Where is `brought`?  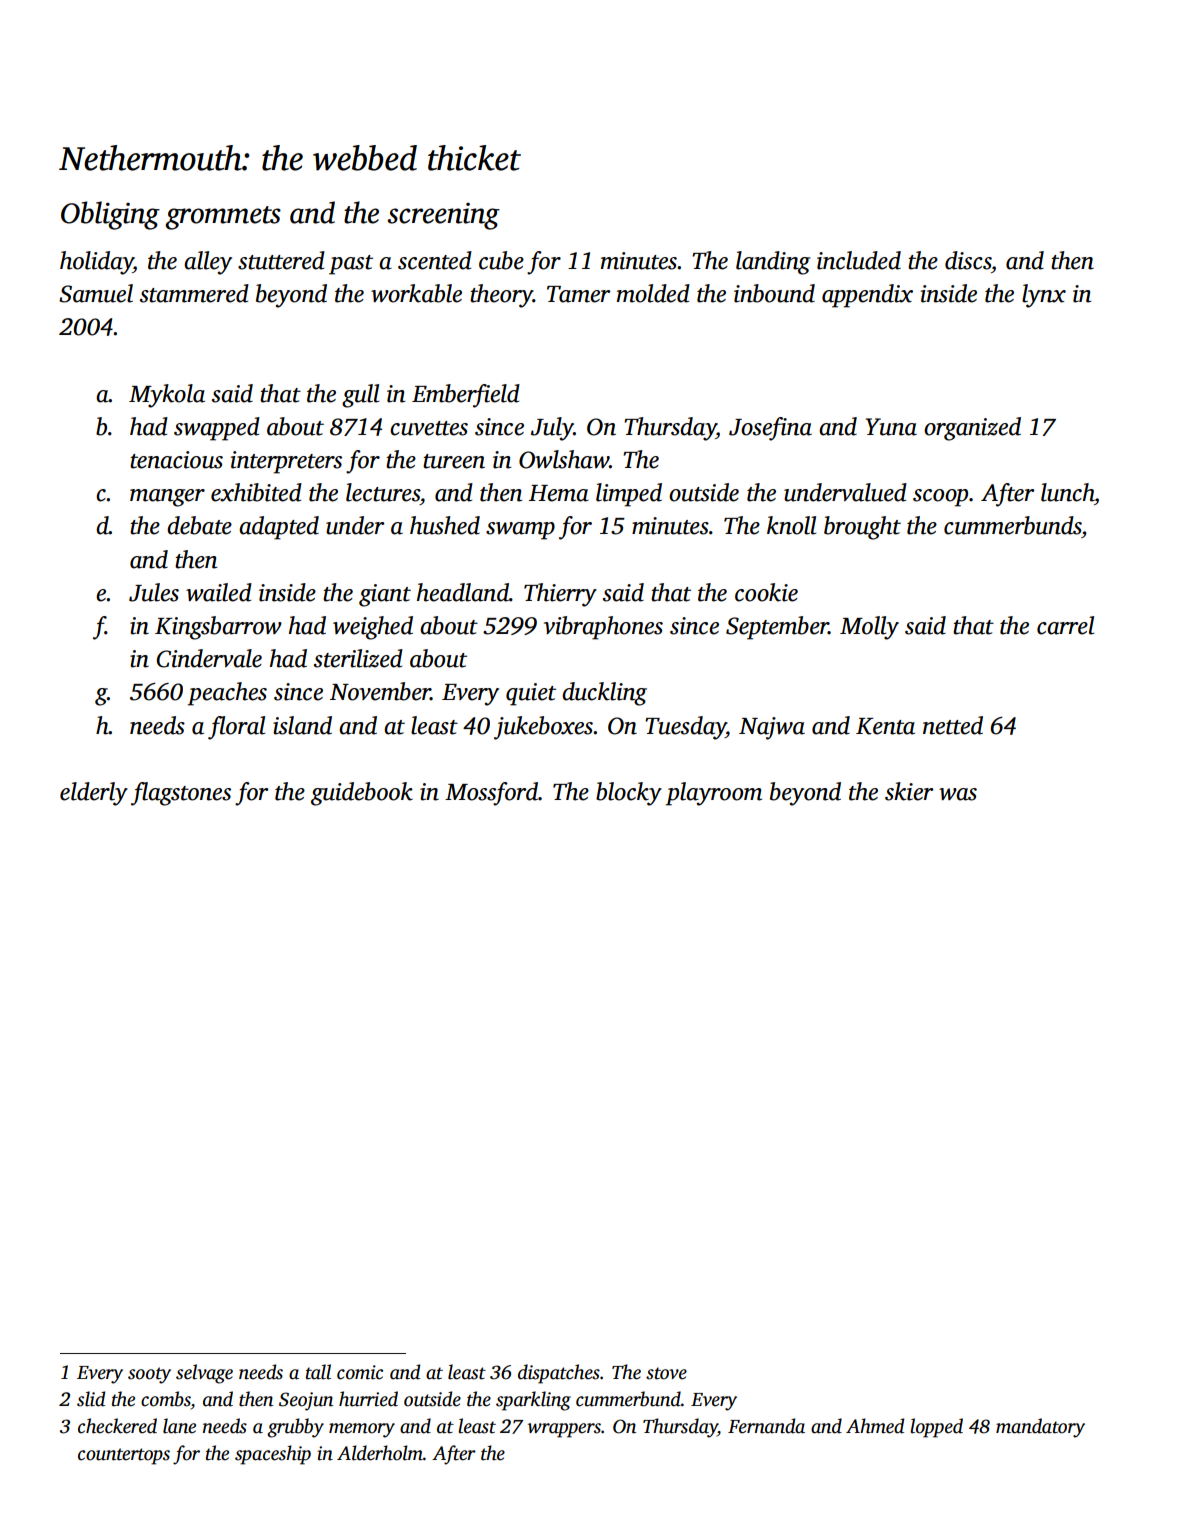 brought is located at coordinates (862, 528).
